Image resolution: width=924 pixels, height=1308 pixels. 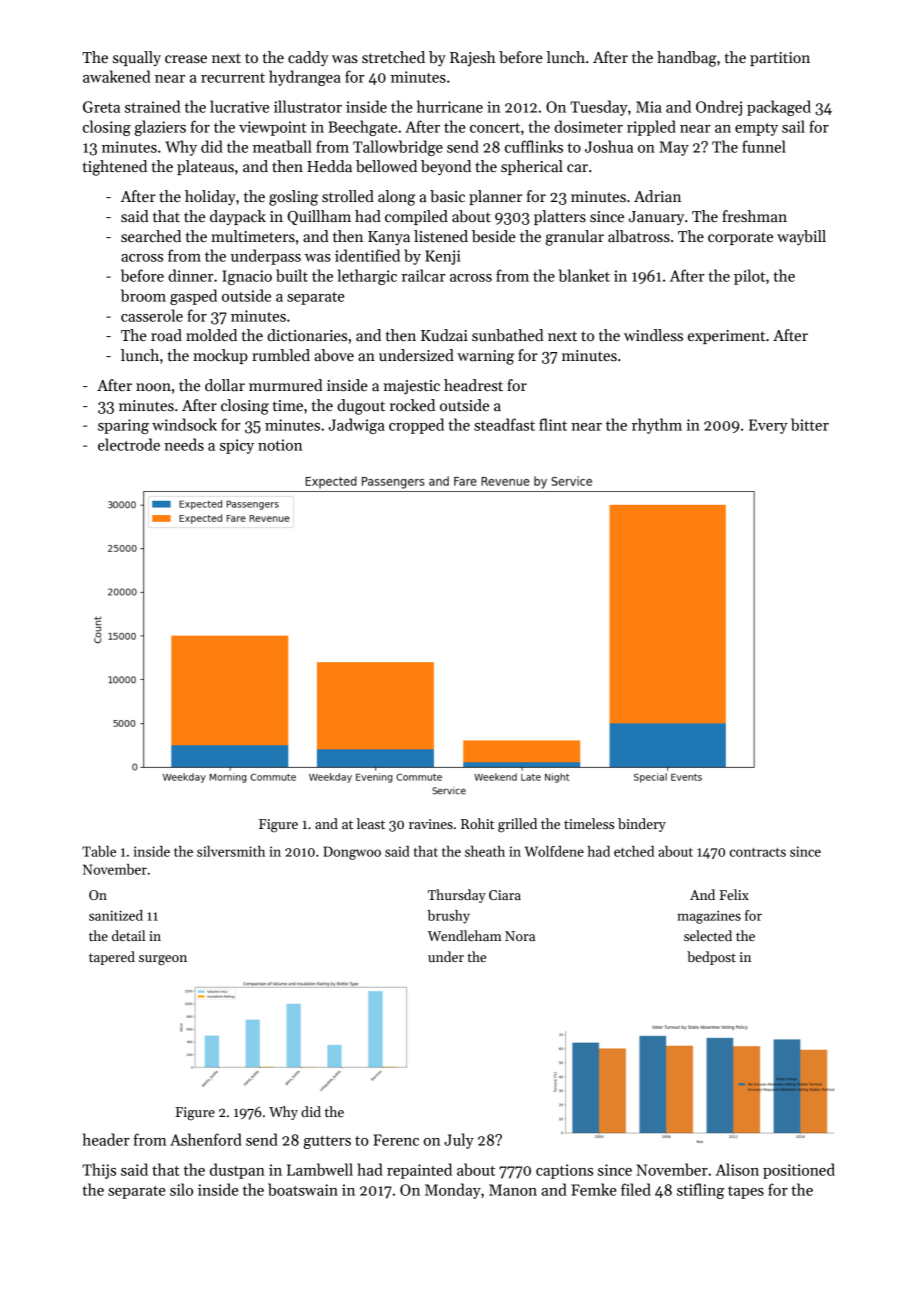 I want to click on handbag, so click(x=687, y=59).
